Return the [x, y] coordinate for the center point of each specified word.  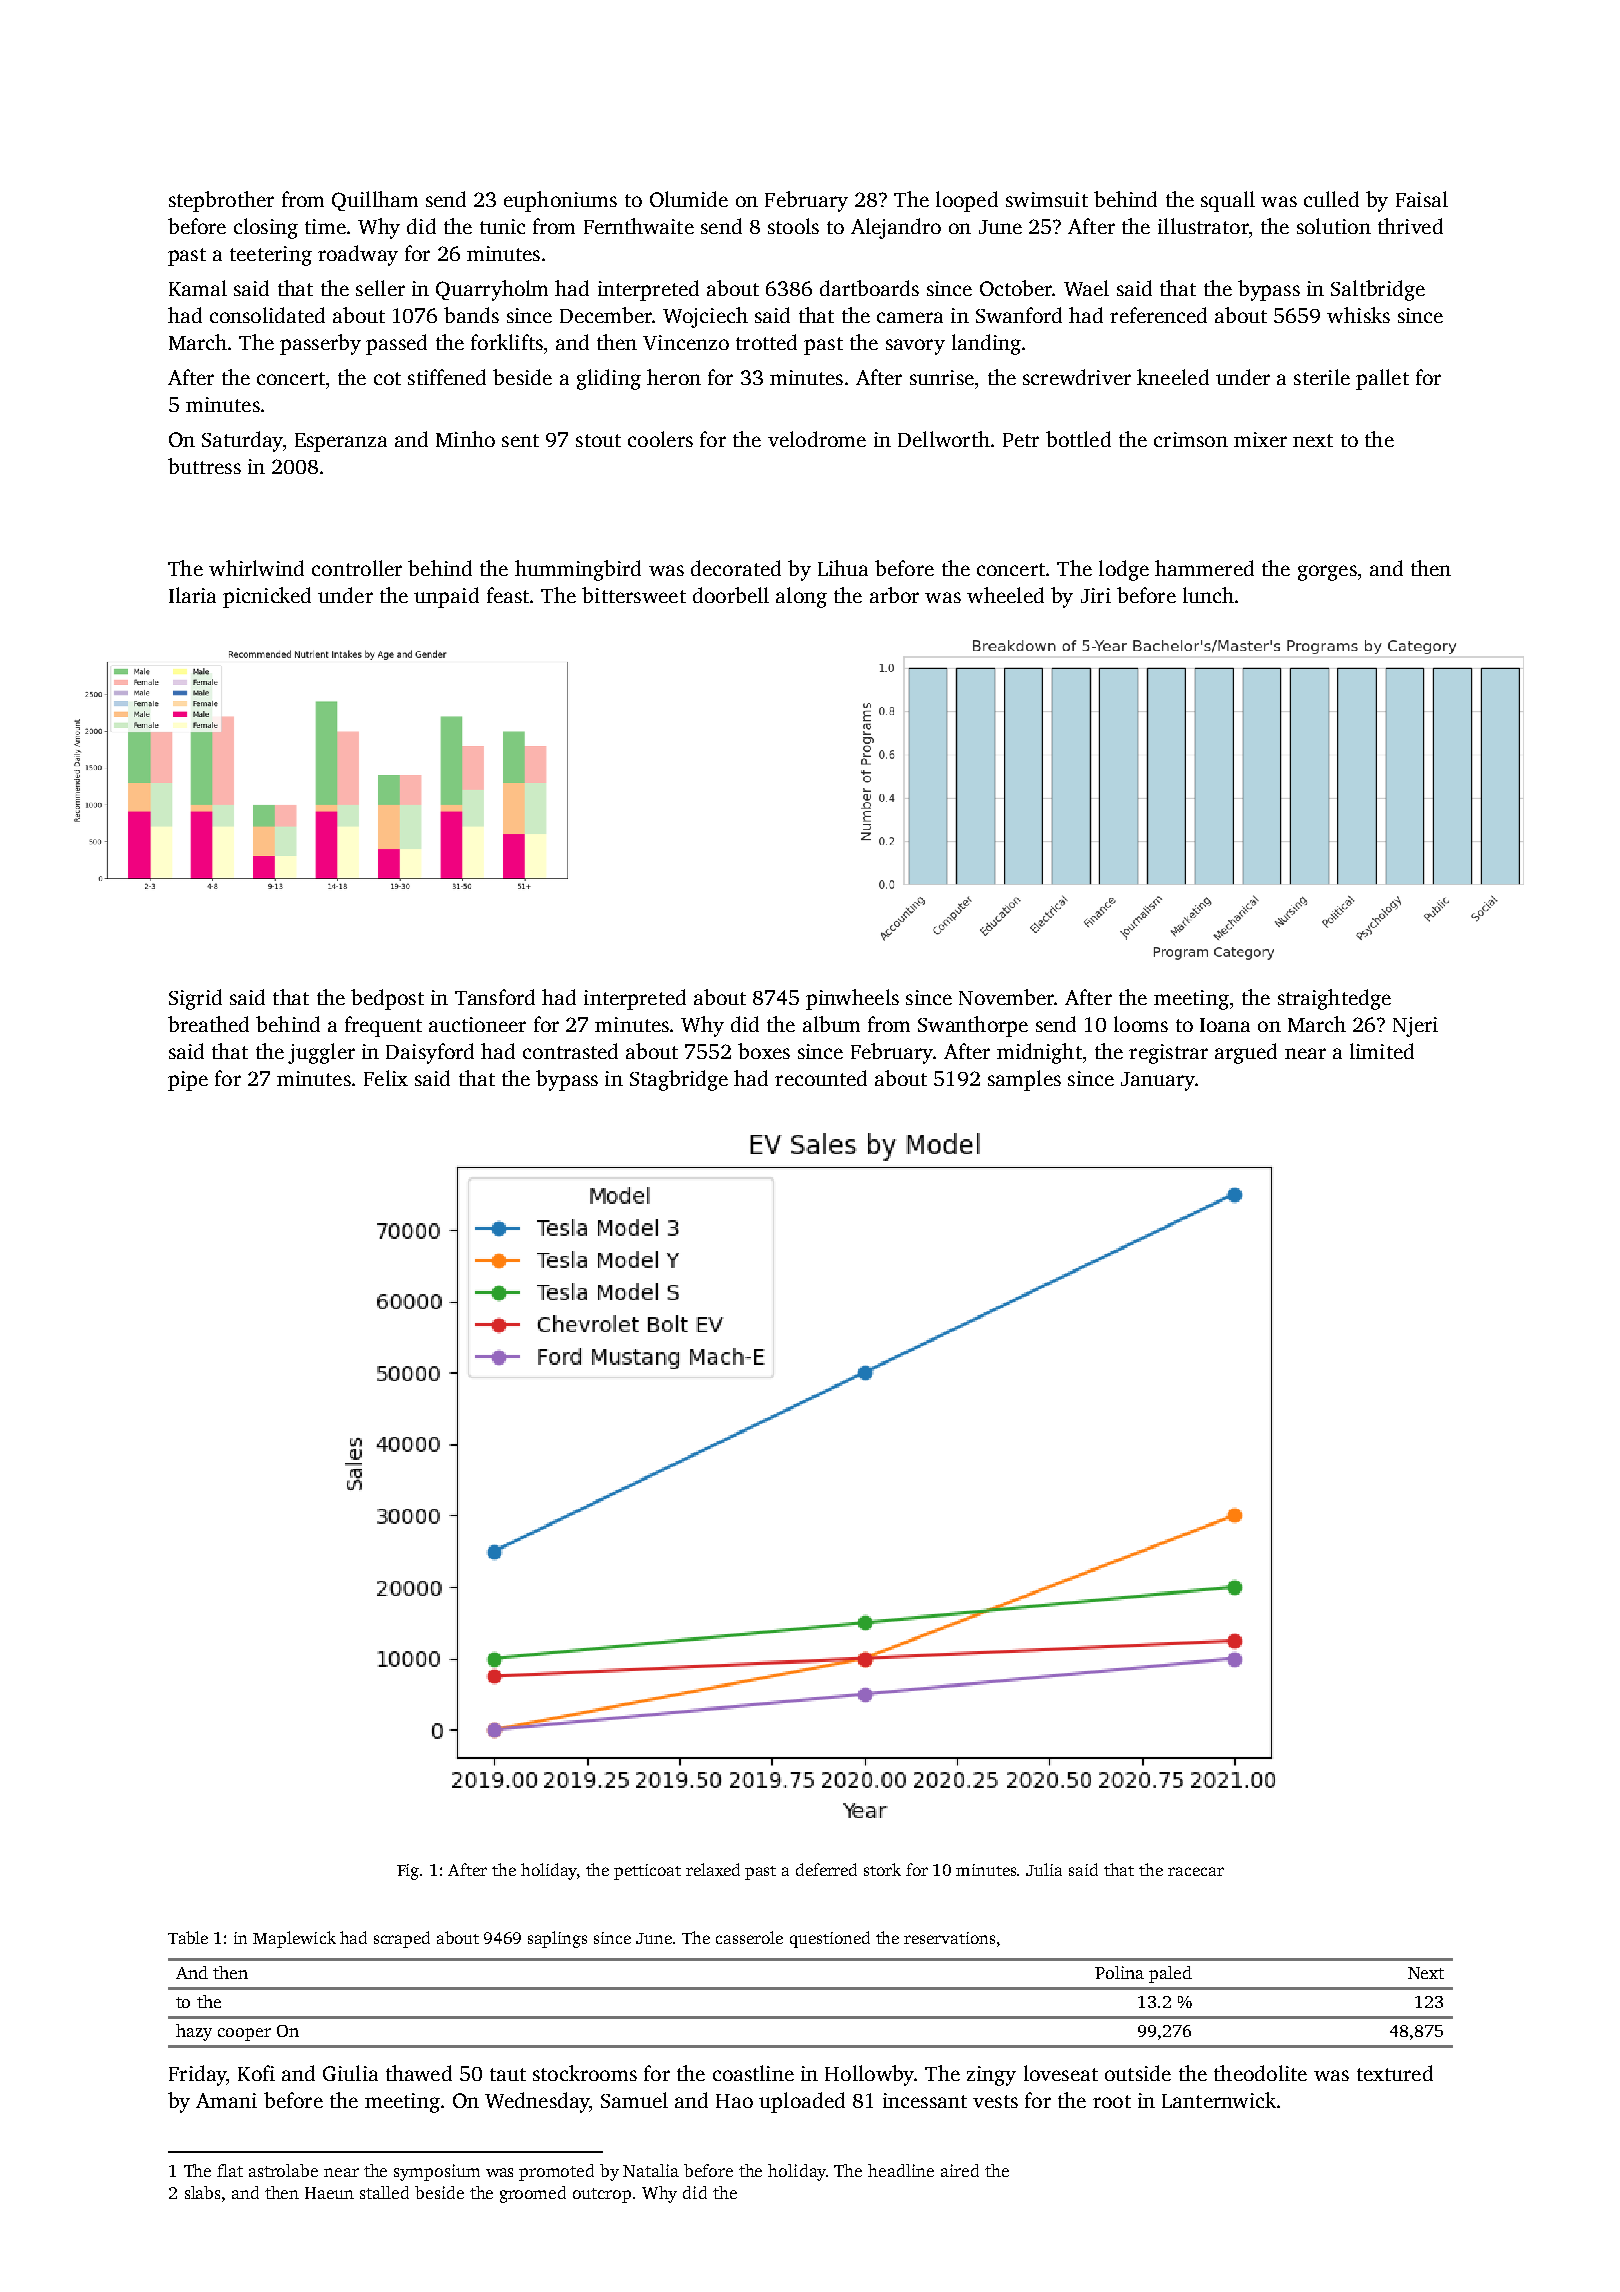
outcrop [602, 2195]
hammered [1204, 568]
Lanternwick [1219, 2100]
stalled [384, 2192]
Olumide [689, 199]
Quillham [375, 201]
